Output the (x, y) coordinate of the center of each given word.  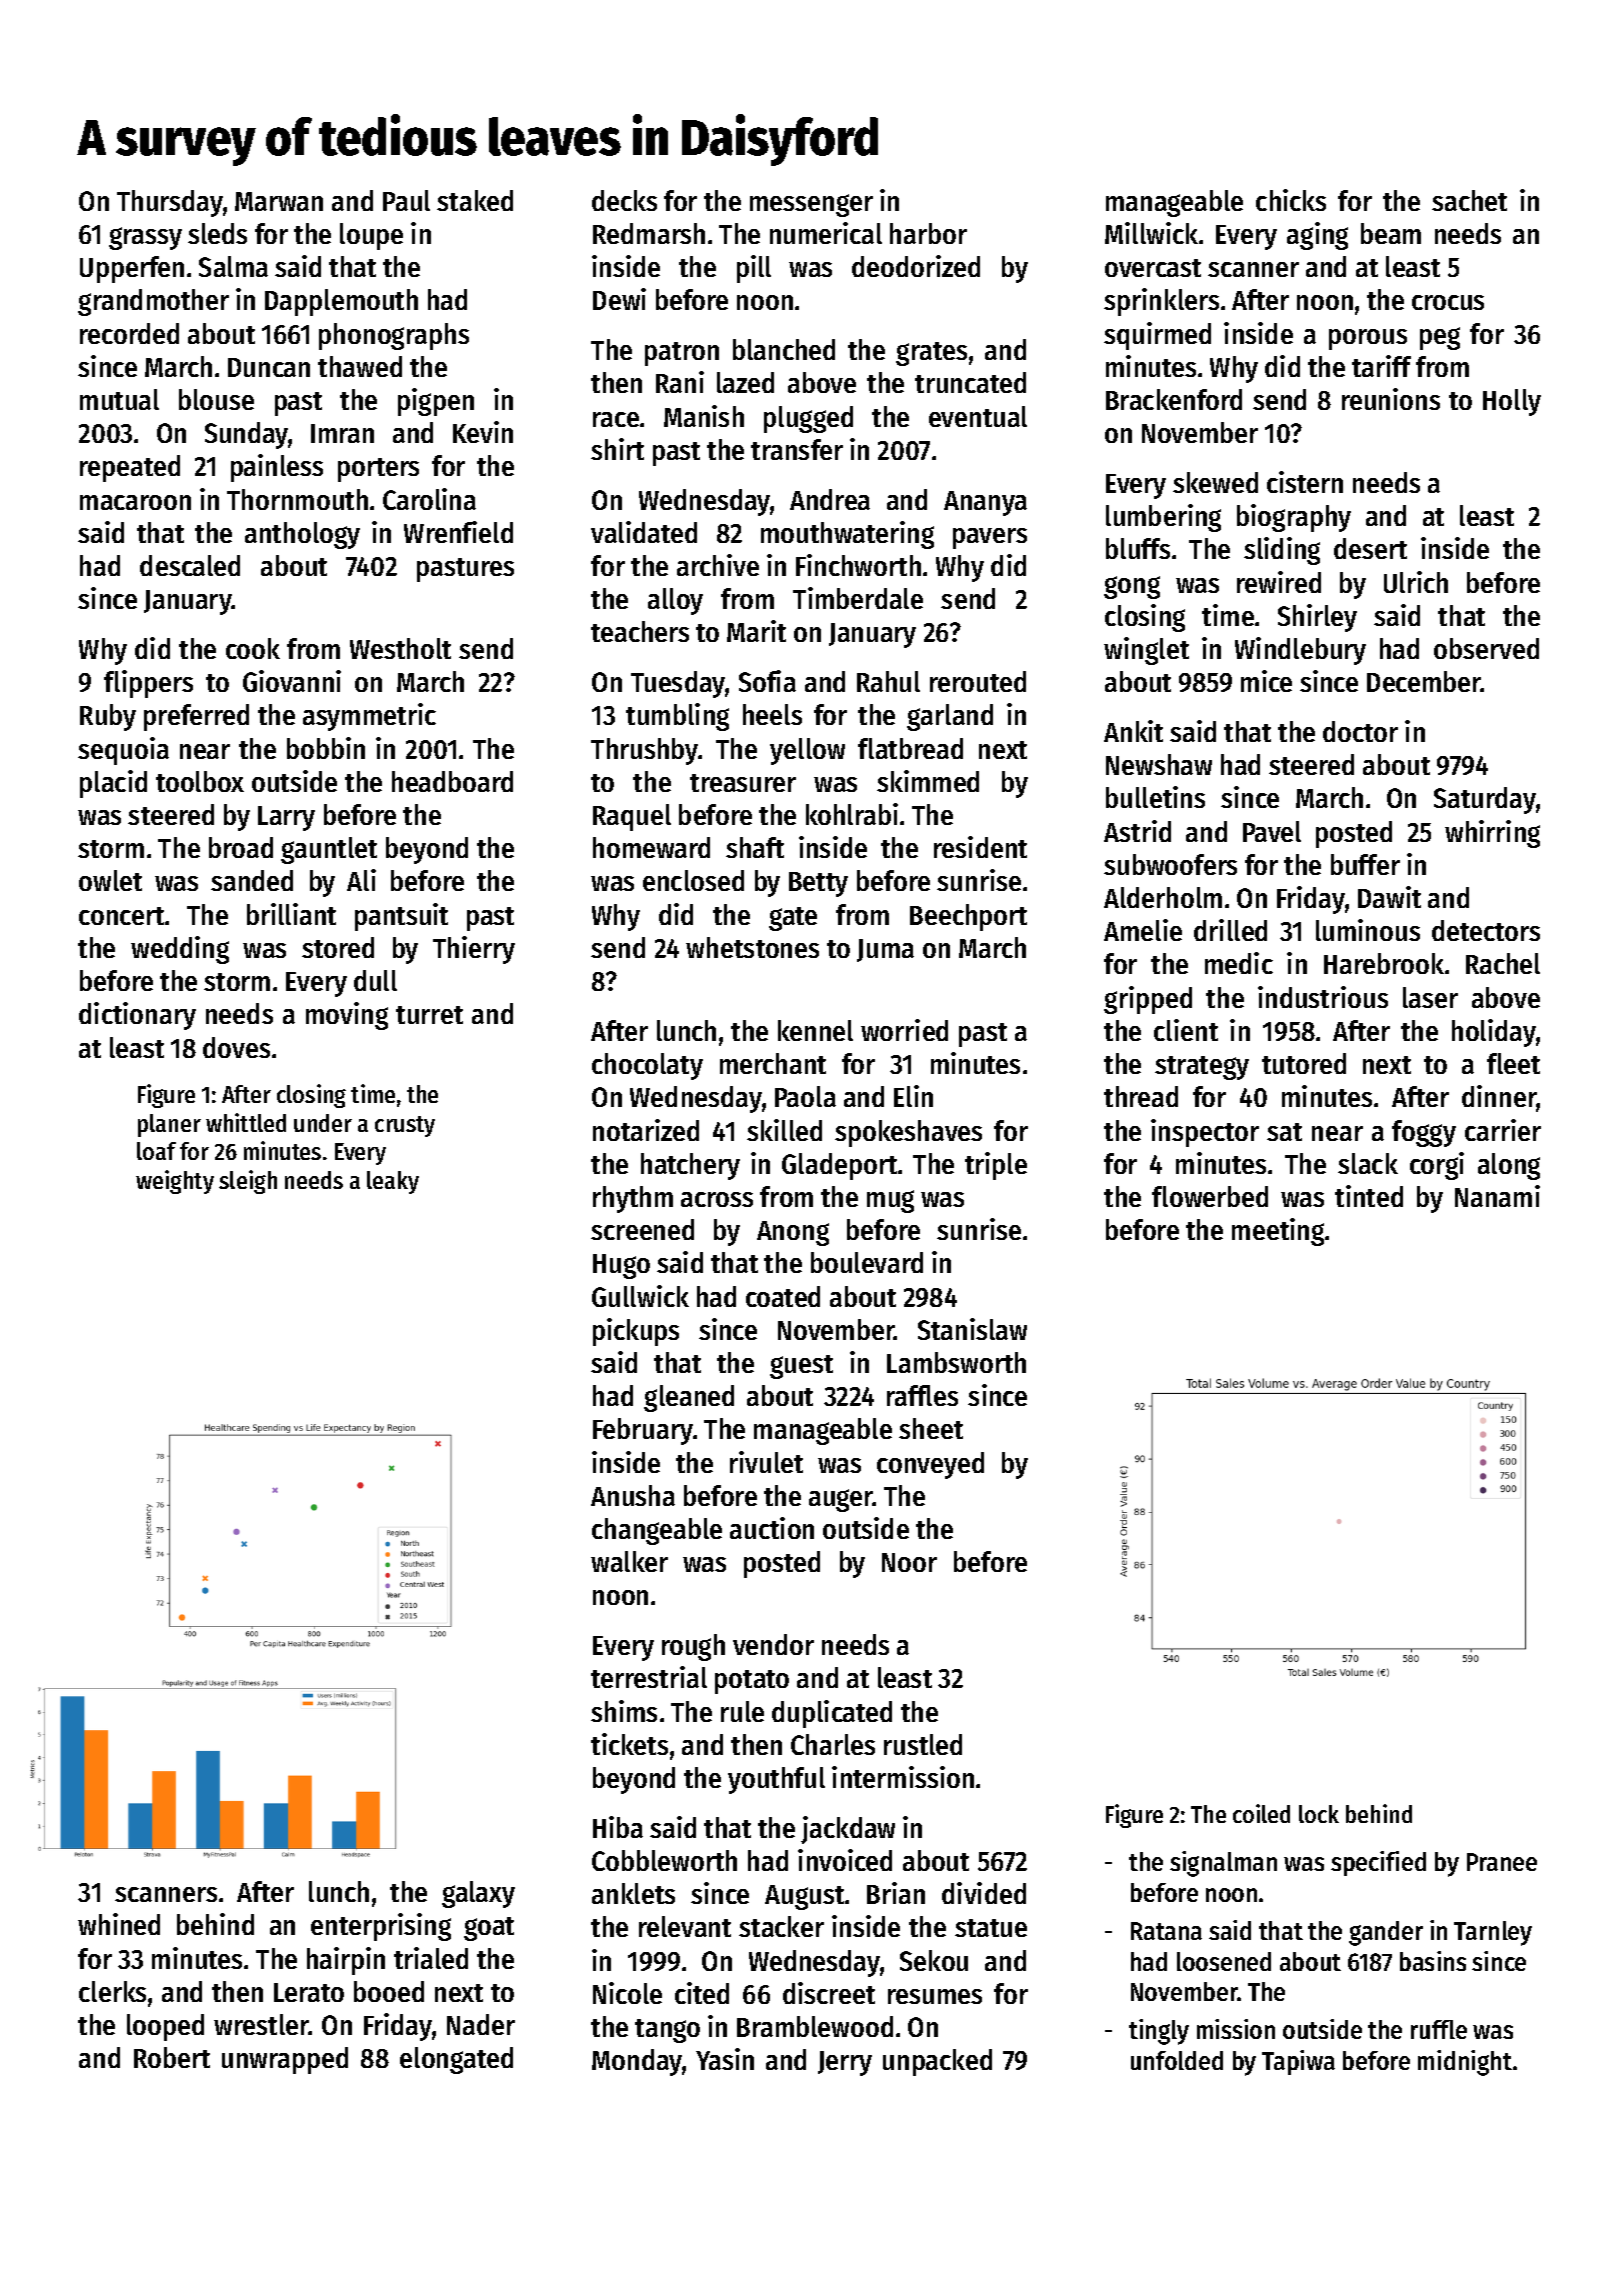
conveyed (930, 1465)
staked (475, 200)
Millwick (1151, 233)
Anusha (633, 1495)
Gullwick (640, 1296)
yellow (807, 751)
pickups (636, 1332)
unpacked (937, 2062)
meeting (1278, 1232)
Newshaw (1159, 764)
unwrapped (285, 2060)
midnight (1465, 2063)
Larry (286, 818)
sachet (1469, 200)
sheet (931, 1428)
